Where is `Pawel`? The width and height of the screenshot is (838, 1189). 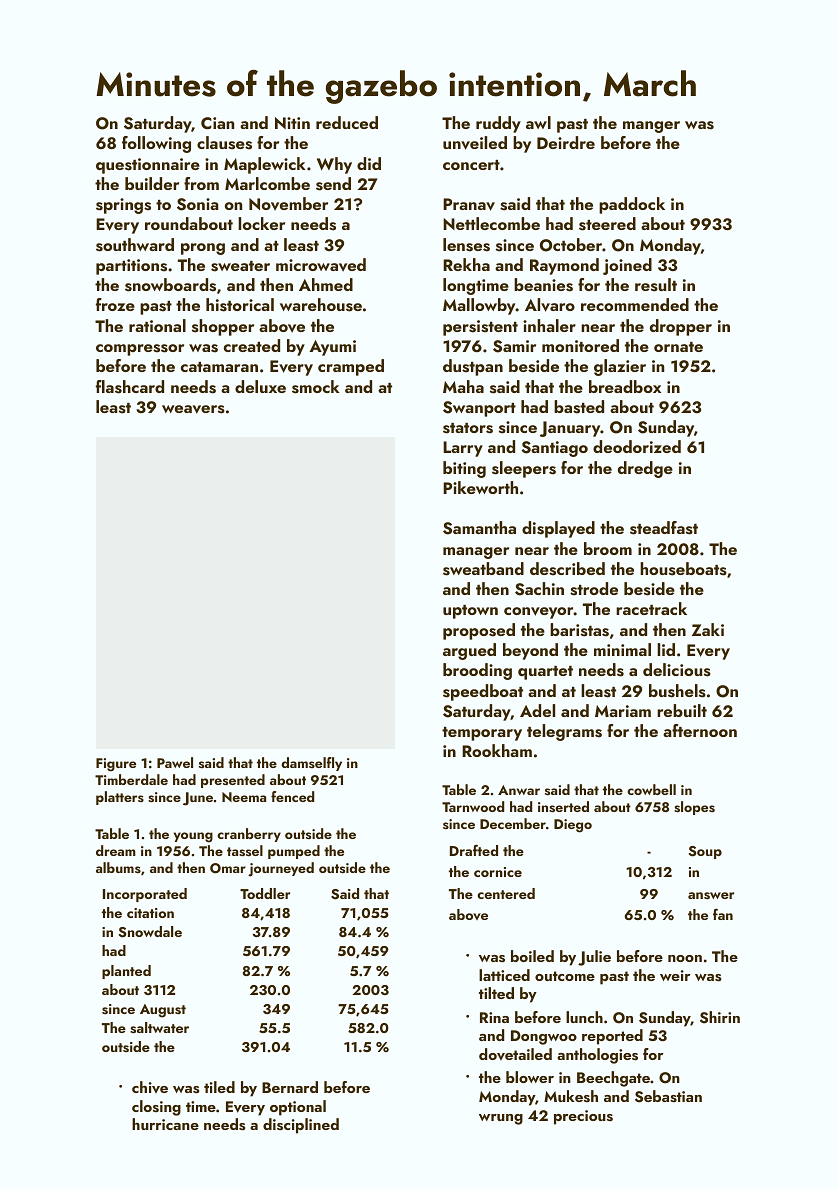
Pawel is located at coordinates (175, 762).
